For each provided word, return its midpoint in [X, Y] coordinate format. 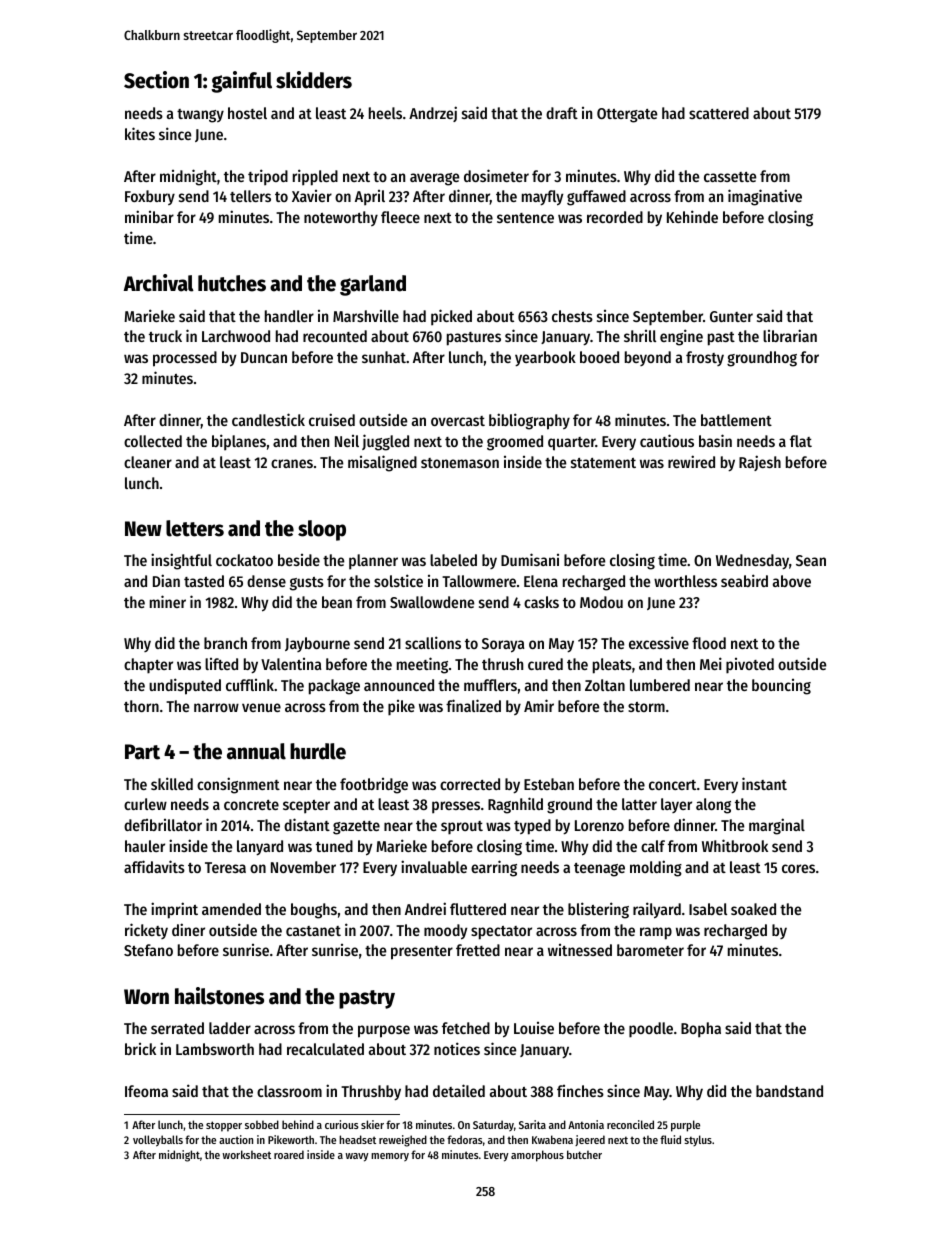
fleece [400, 217]
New [143, 529]
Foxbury [150, 197]
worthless [685, 581]
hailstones [219, 996]
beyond [648, 358]
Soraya [503, 645]
